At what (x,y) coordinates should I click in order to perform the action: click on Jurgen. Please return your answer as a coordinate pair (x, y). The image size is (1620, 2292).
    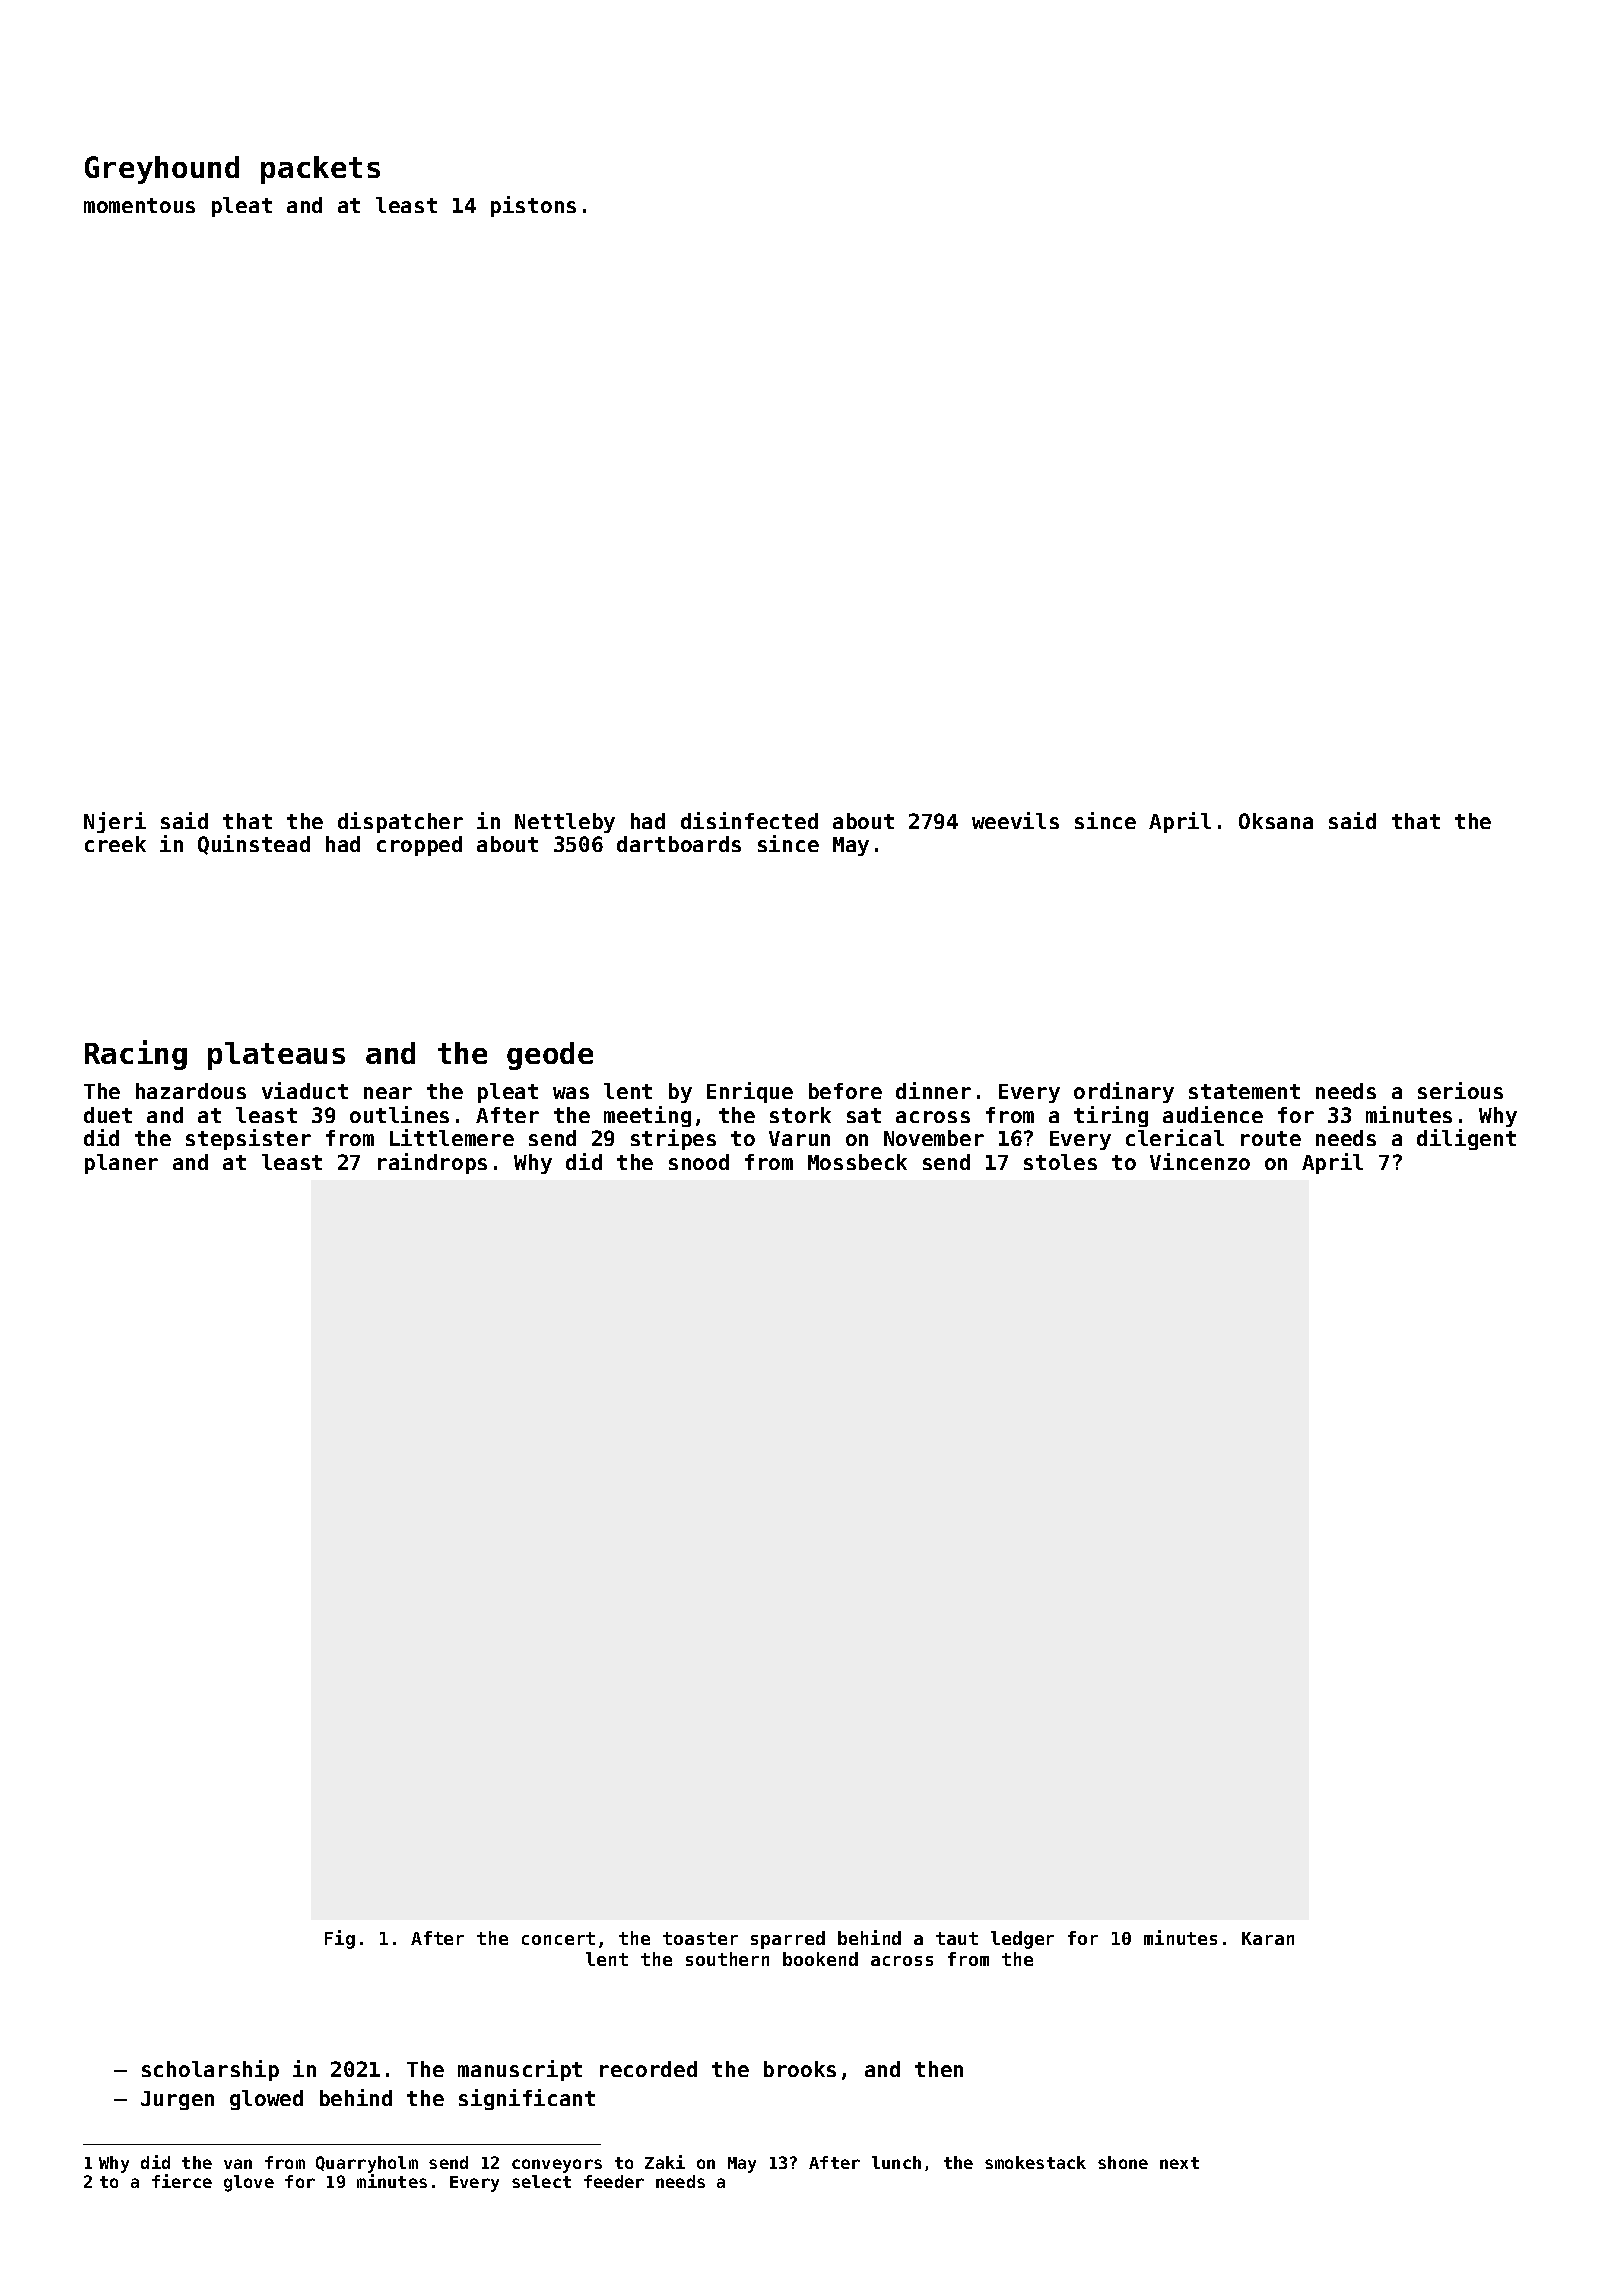
    Looking at the image, I should click on (177, 2100).
